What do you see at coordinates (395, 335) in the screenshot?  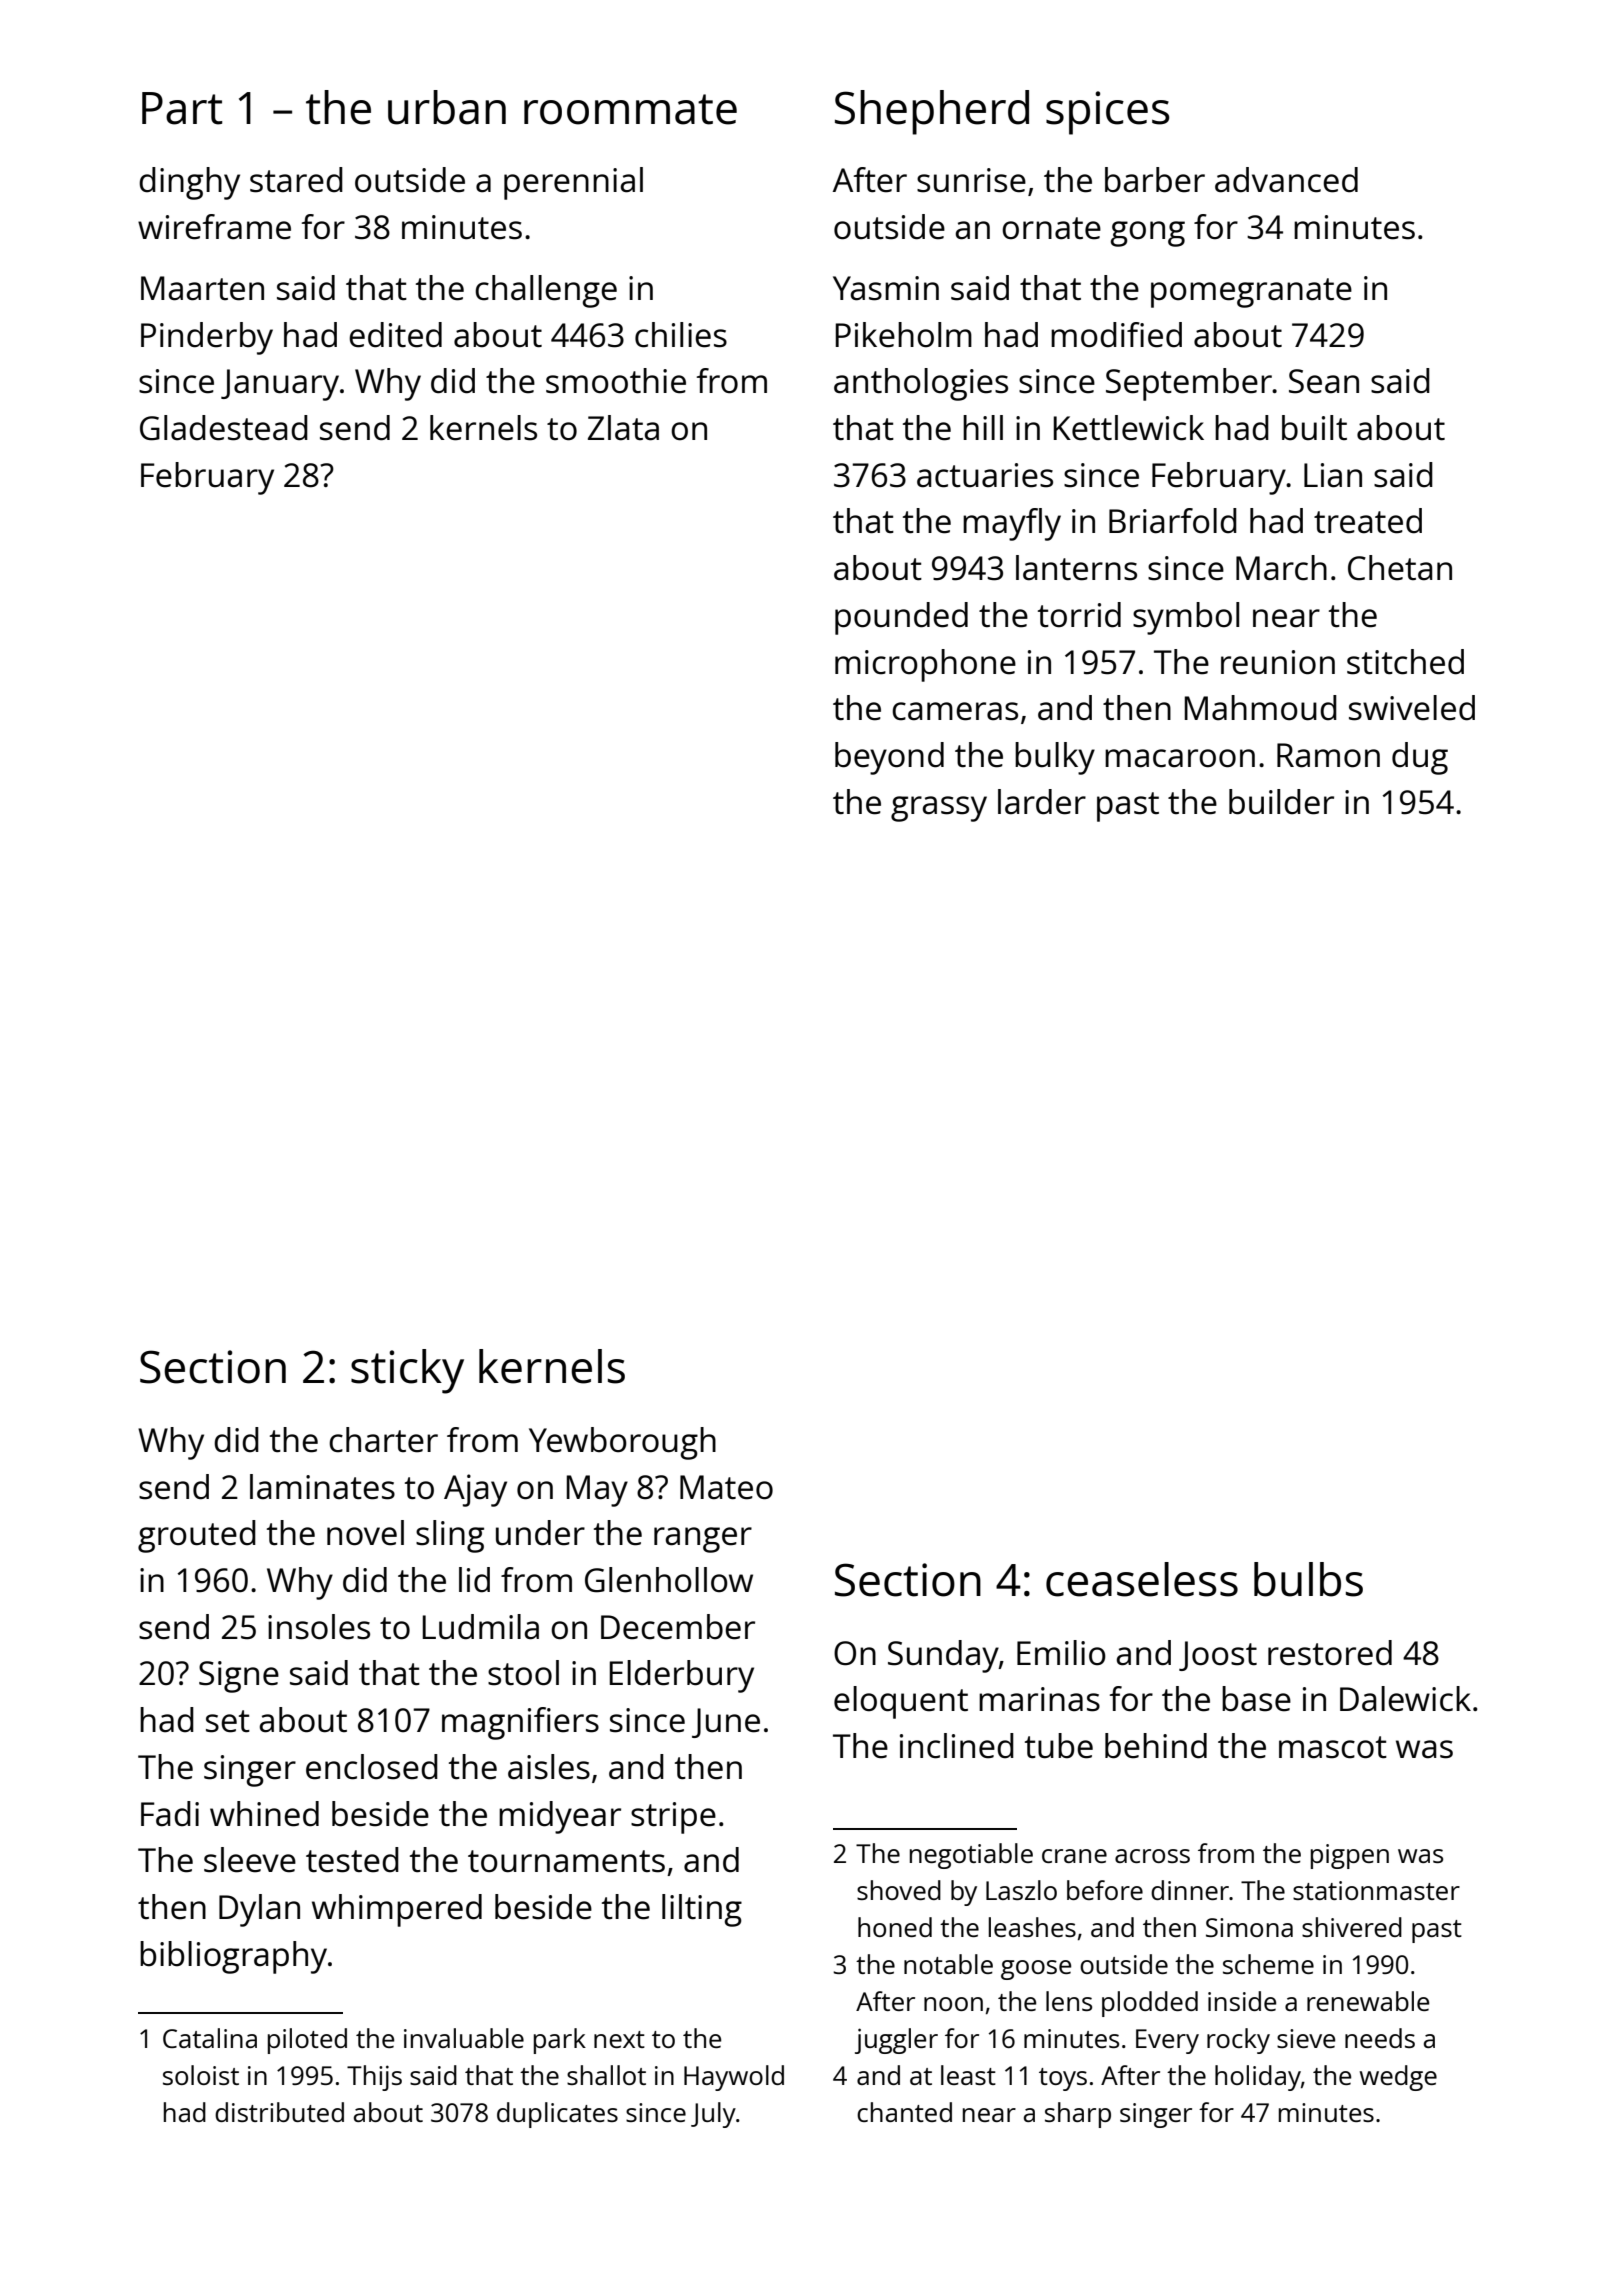 I see `edited` at bounding box center [395, 335].
